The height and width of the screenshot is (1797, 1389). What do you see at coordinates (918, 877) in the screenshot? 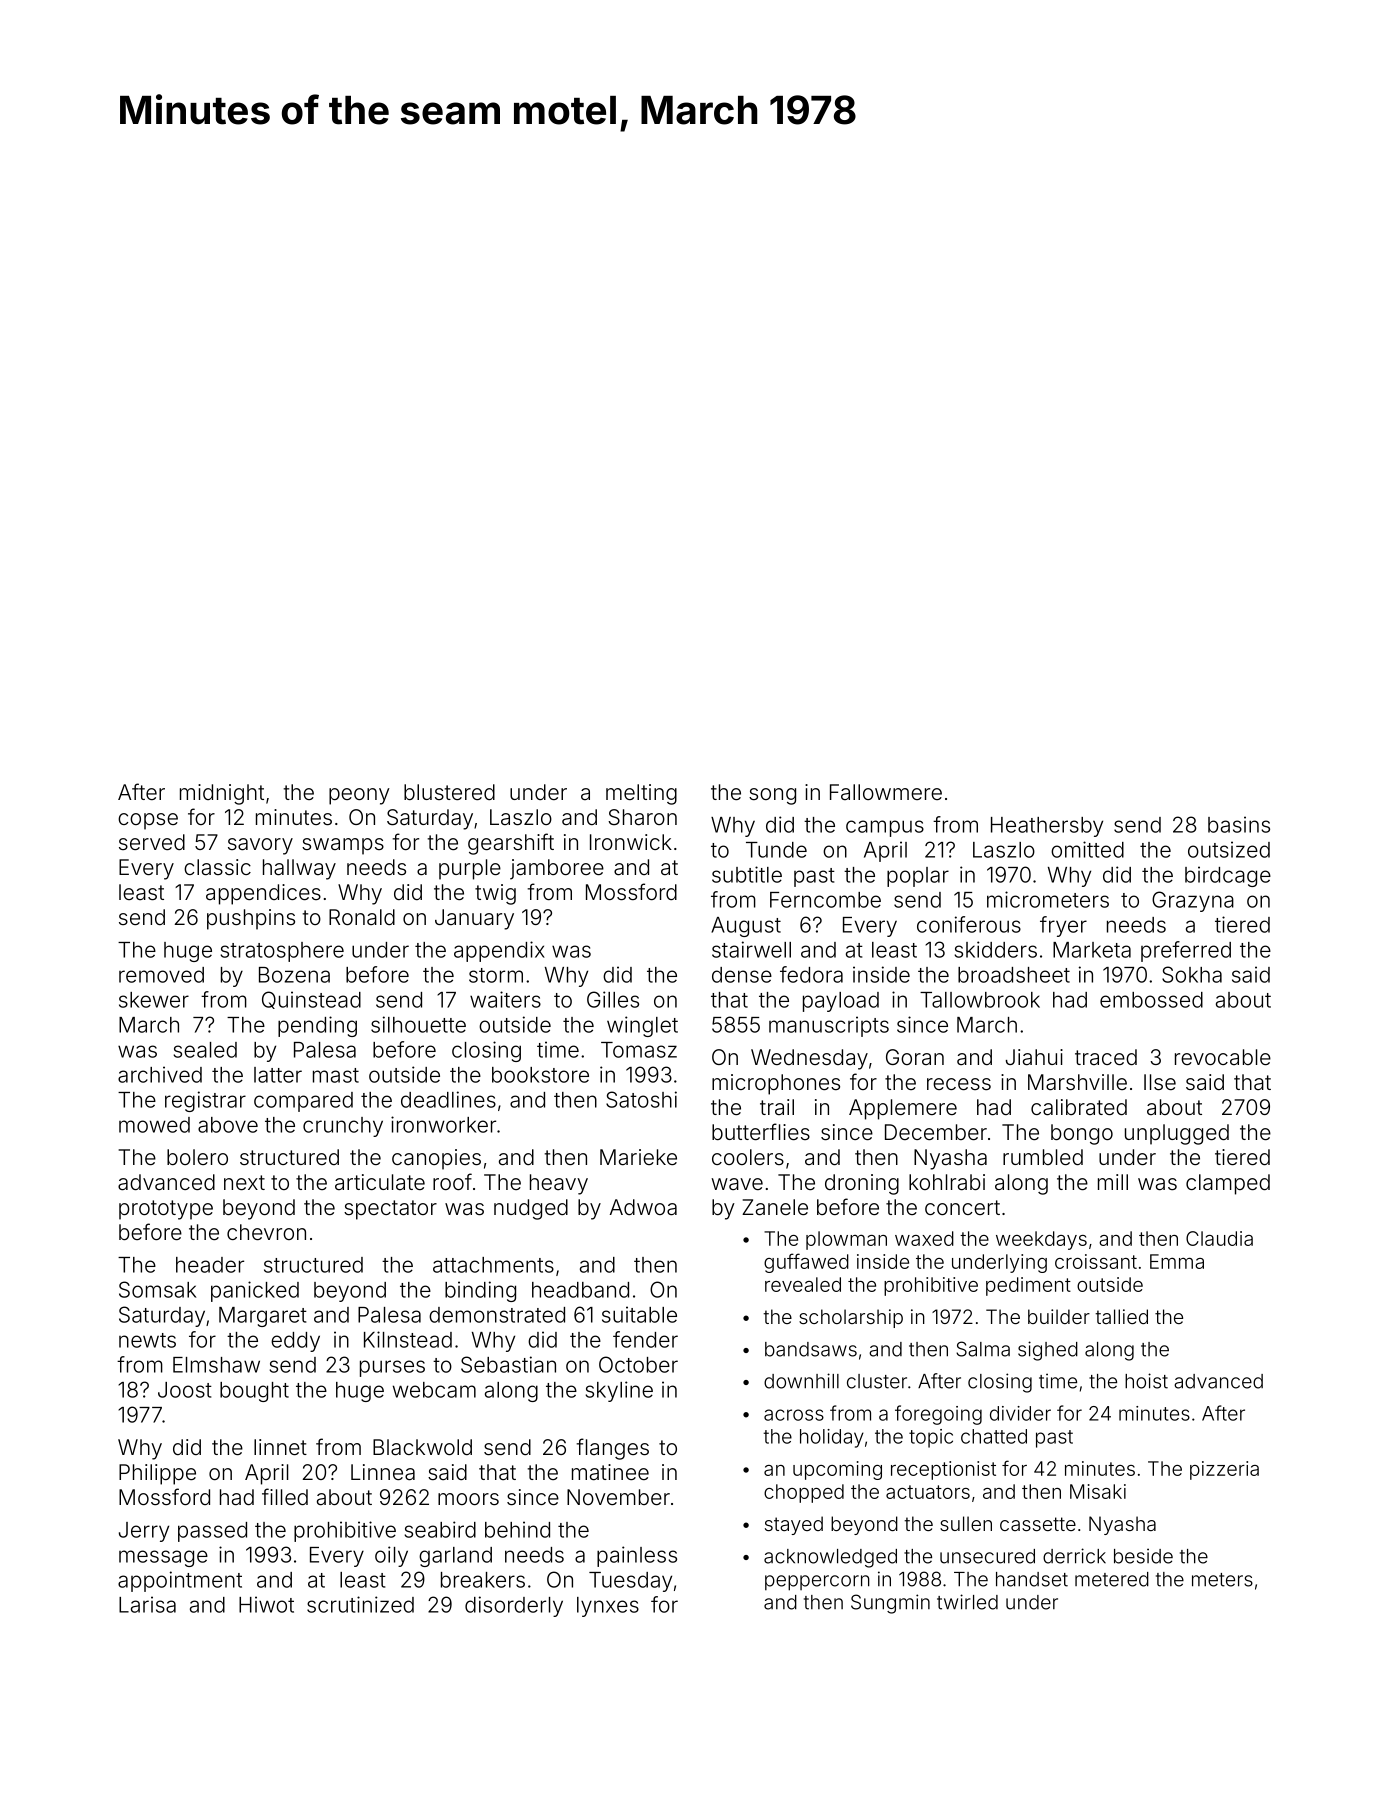
I see `poplar` at bounding box center [918, 877].
